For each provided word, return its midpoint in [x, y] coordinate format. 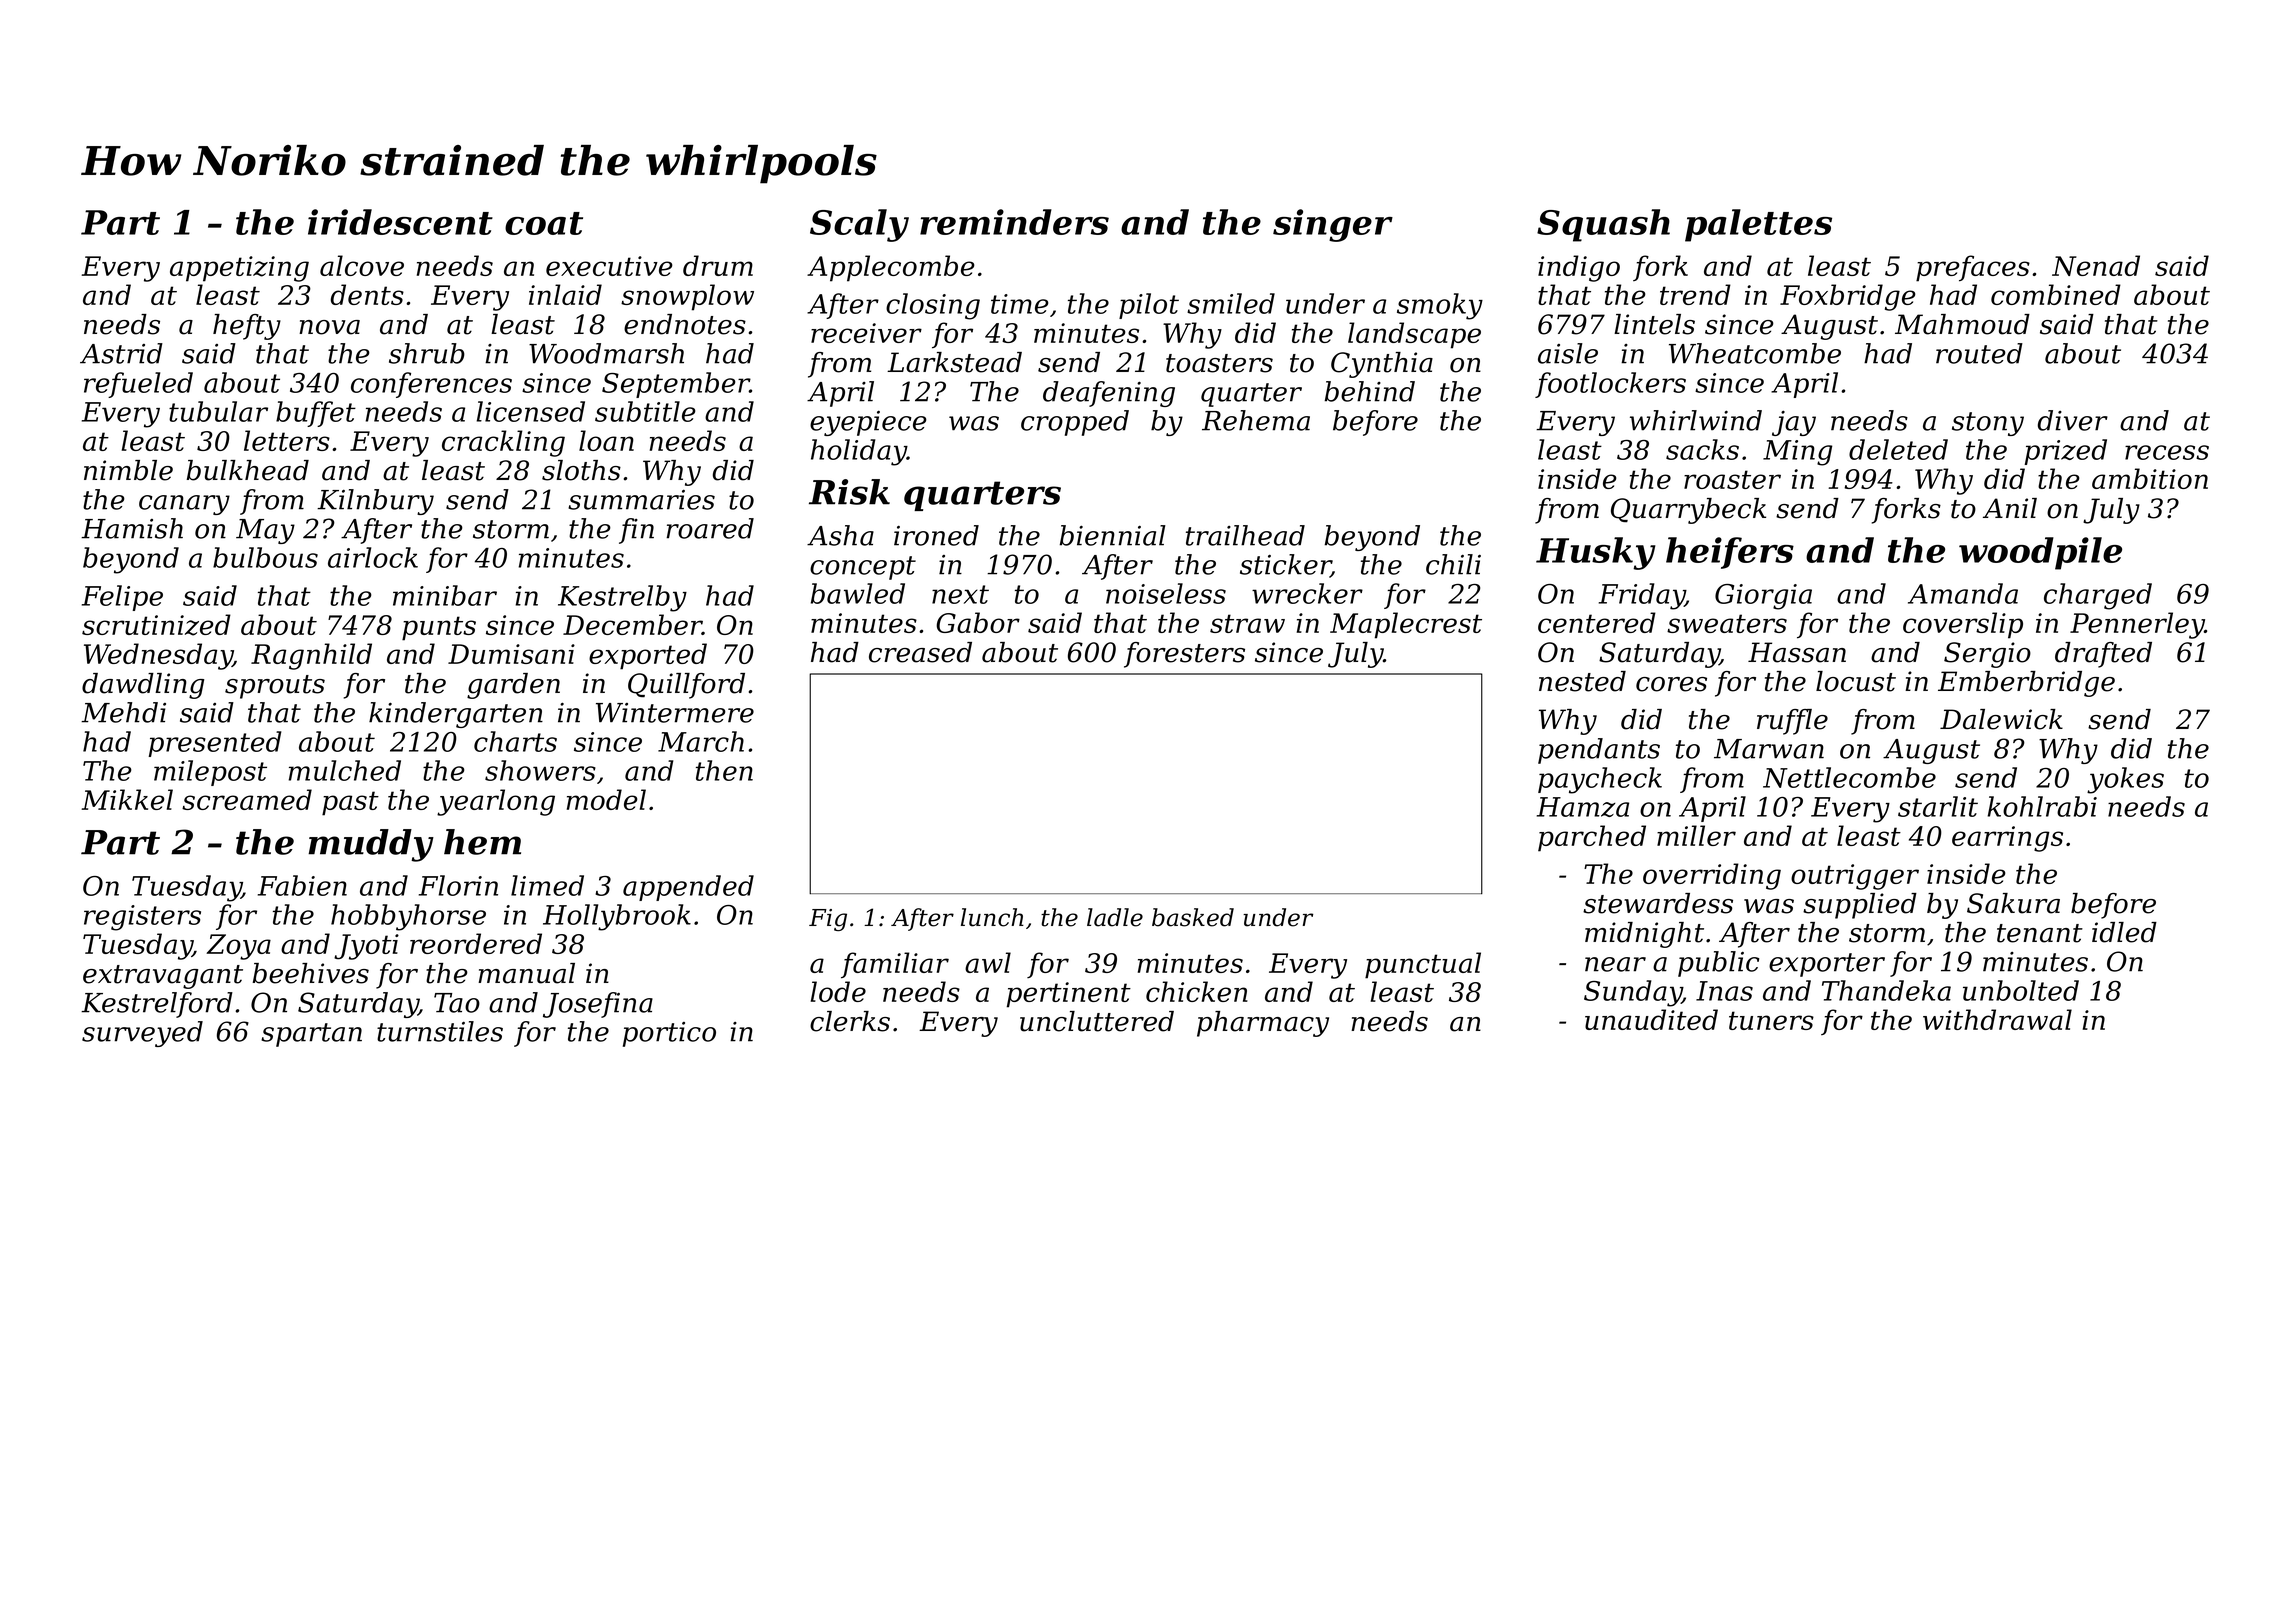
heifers [1730, 553]
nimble [128, 470]
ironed [936, 535]
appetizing [239, 269]
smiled [1231, 303]
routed [1979, 353]
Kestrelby [622, 598]
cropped [1075, 423]
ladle [1115, 917]
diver [2073, 420]
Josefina [598, 1005]
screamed [247, 799]
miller [1696, 835]
